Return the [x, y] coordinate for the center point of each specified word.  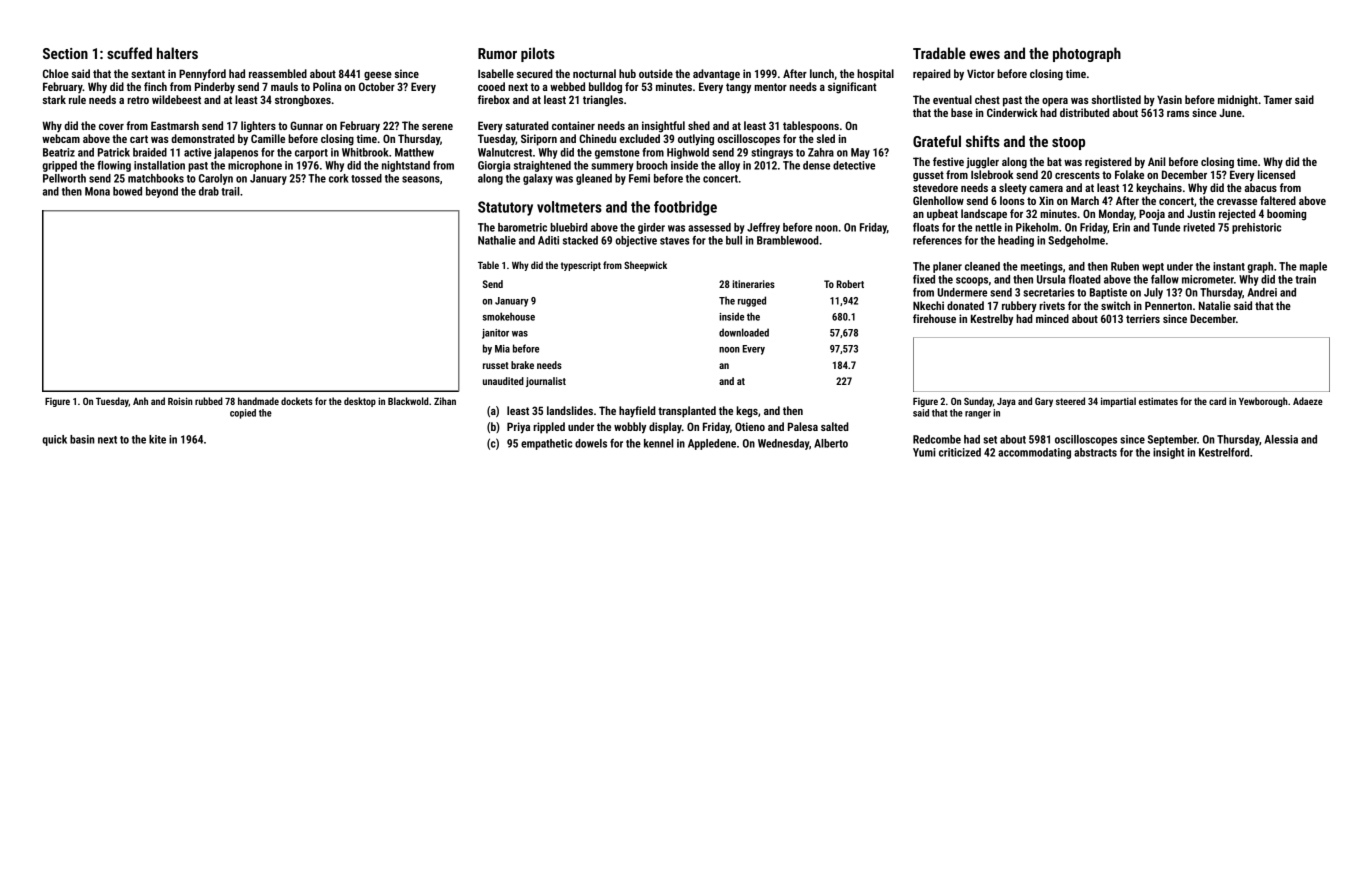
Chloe [56, 73]
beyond [162, 192]
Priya [518, 428]
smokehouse [509, 316]
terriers [1143, 318]
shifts [983, 141]
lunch [822, 73]
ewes [985, 55]
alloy [729, 166]
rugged [752, 301]
